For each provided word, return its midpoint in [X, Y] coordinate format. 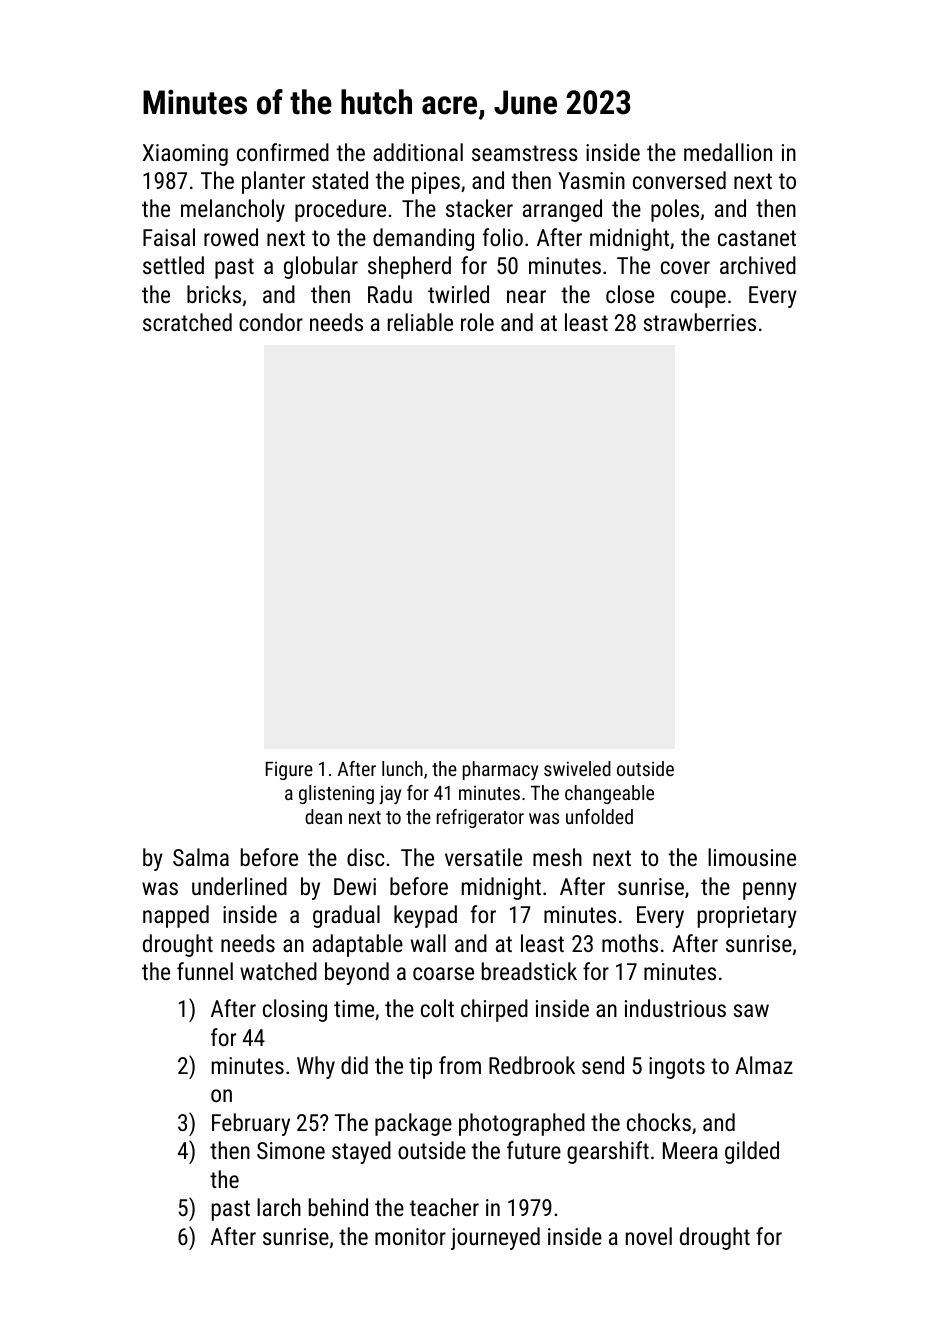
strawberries [700, 322]
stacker [479, 208]
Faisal [169, 237]
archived [758, 265]
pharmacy [500, 770]
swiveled [577, 768]
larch [279, 1207]
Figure [289, 770]
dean [323, 816]
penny [770, 891]
